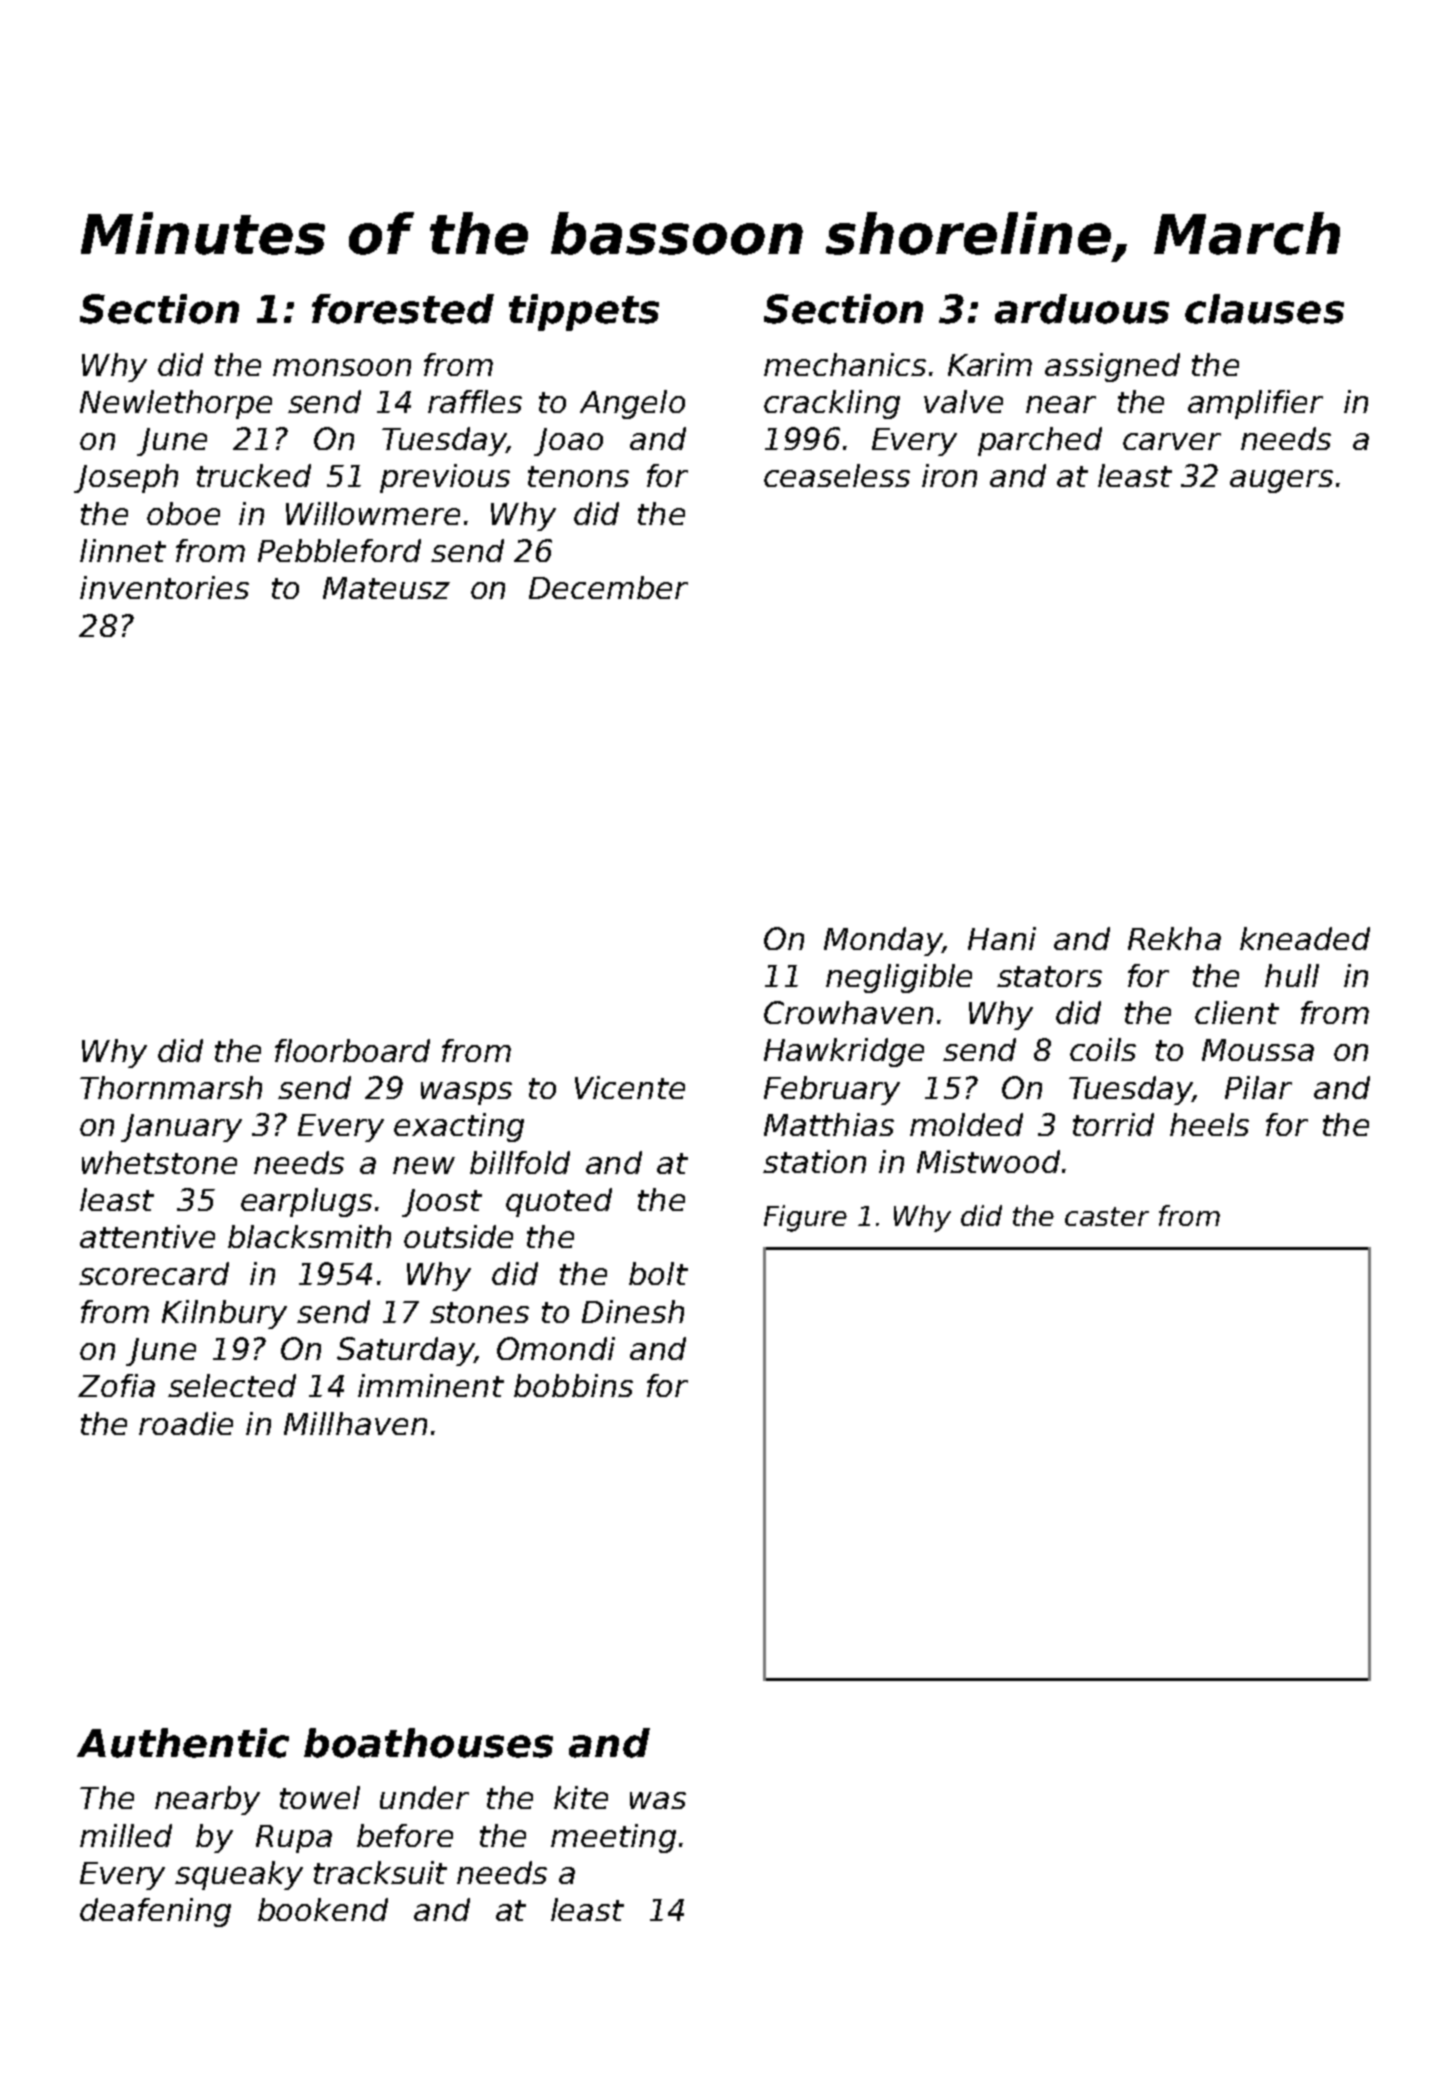  What do you see at coordinates (1174, 938) in the screenshot?
I see `Rekha` at bounding box center [1174, 938].
